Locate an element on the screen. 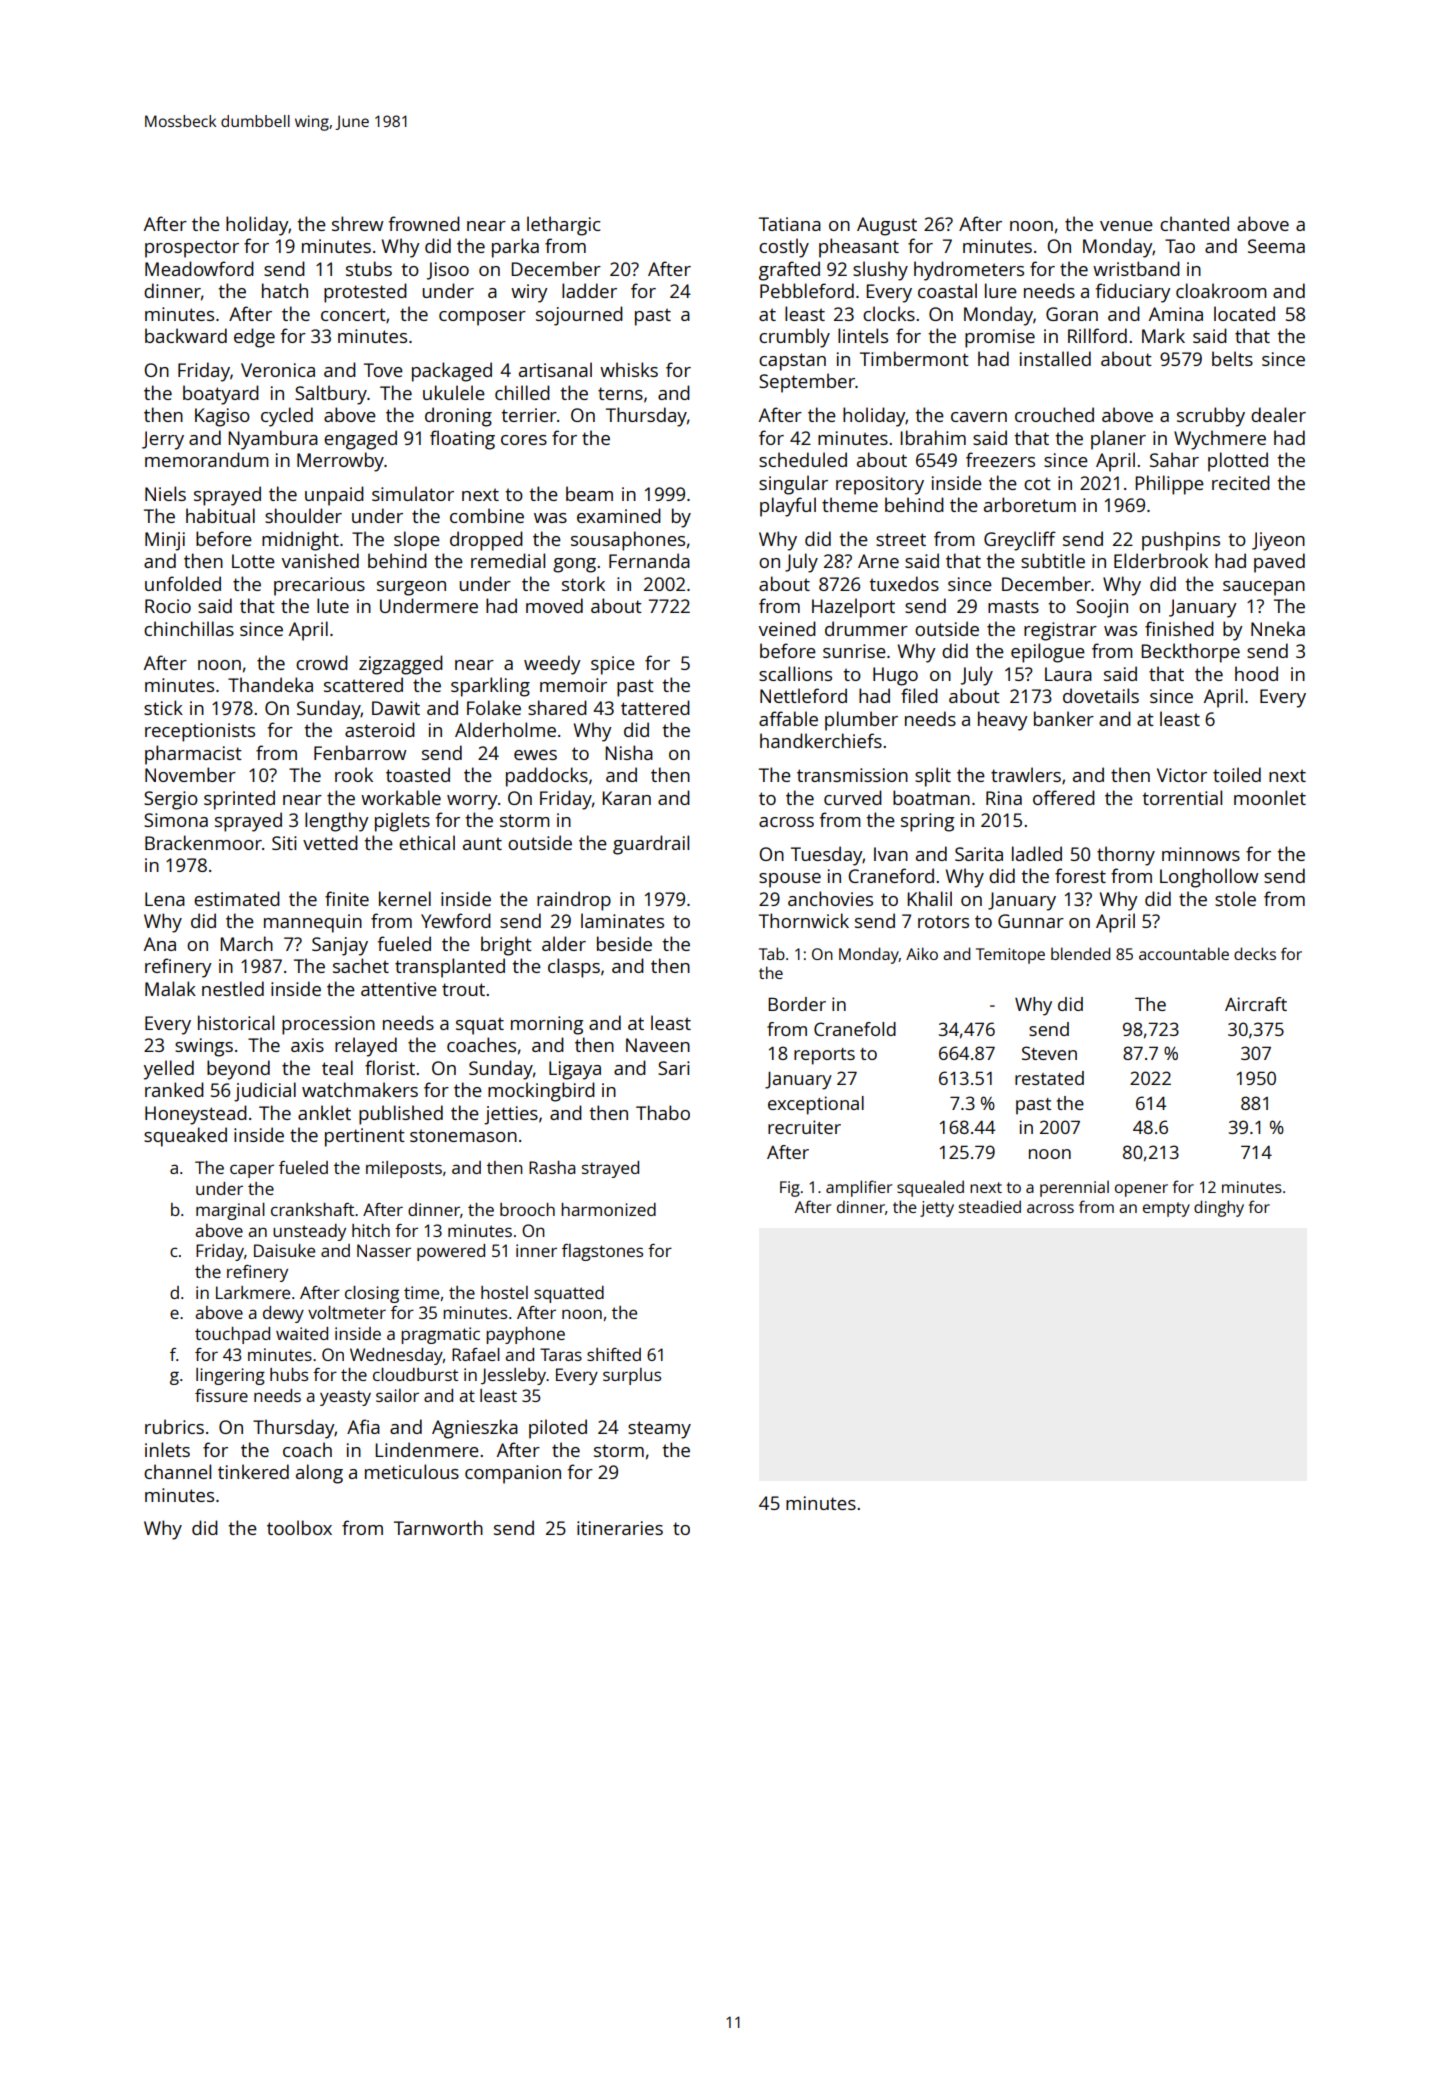 The height and width of the screenshot is (2100, 1450). Tarnworth is located at coordinates (438, 1527).
